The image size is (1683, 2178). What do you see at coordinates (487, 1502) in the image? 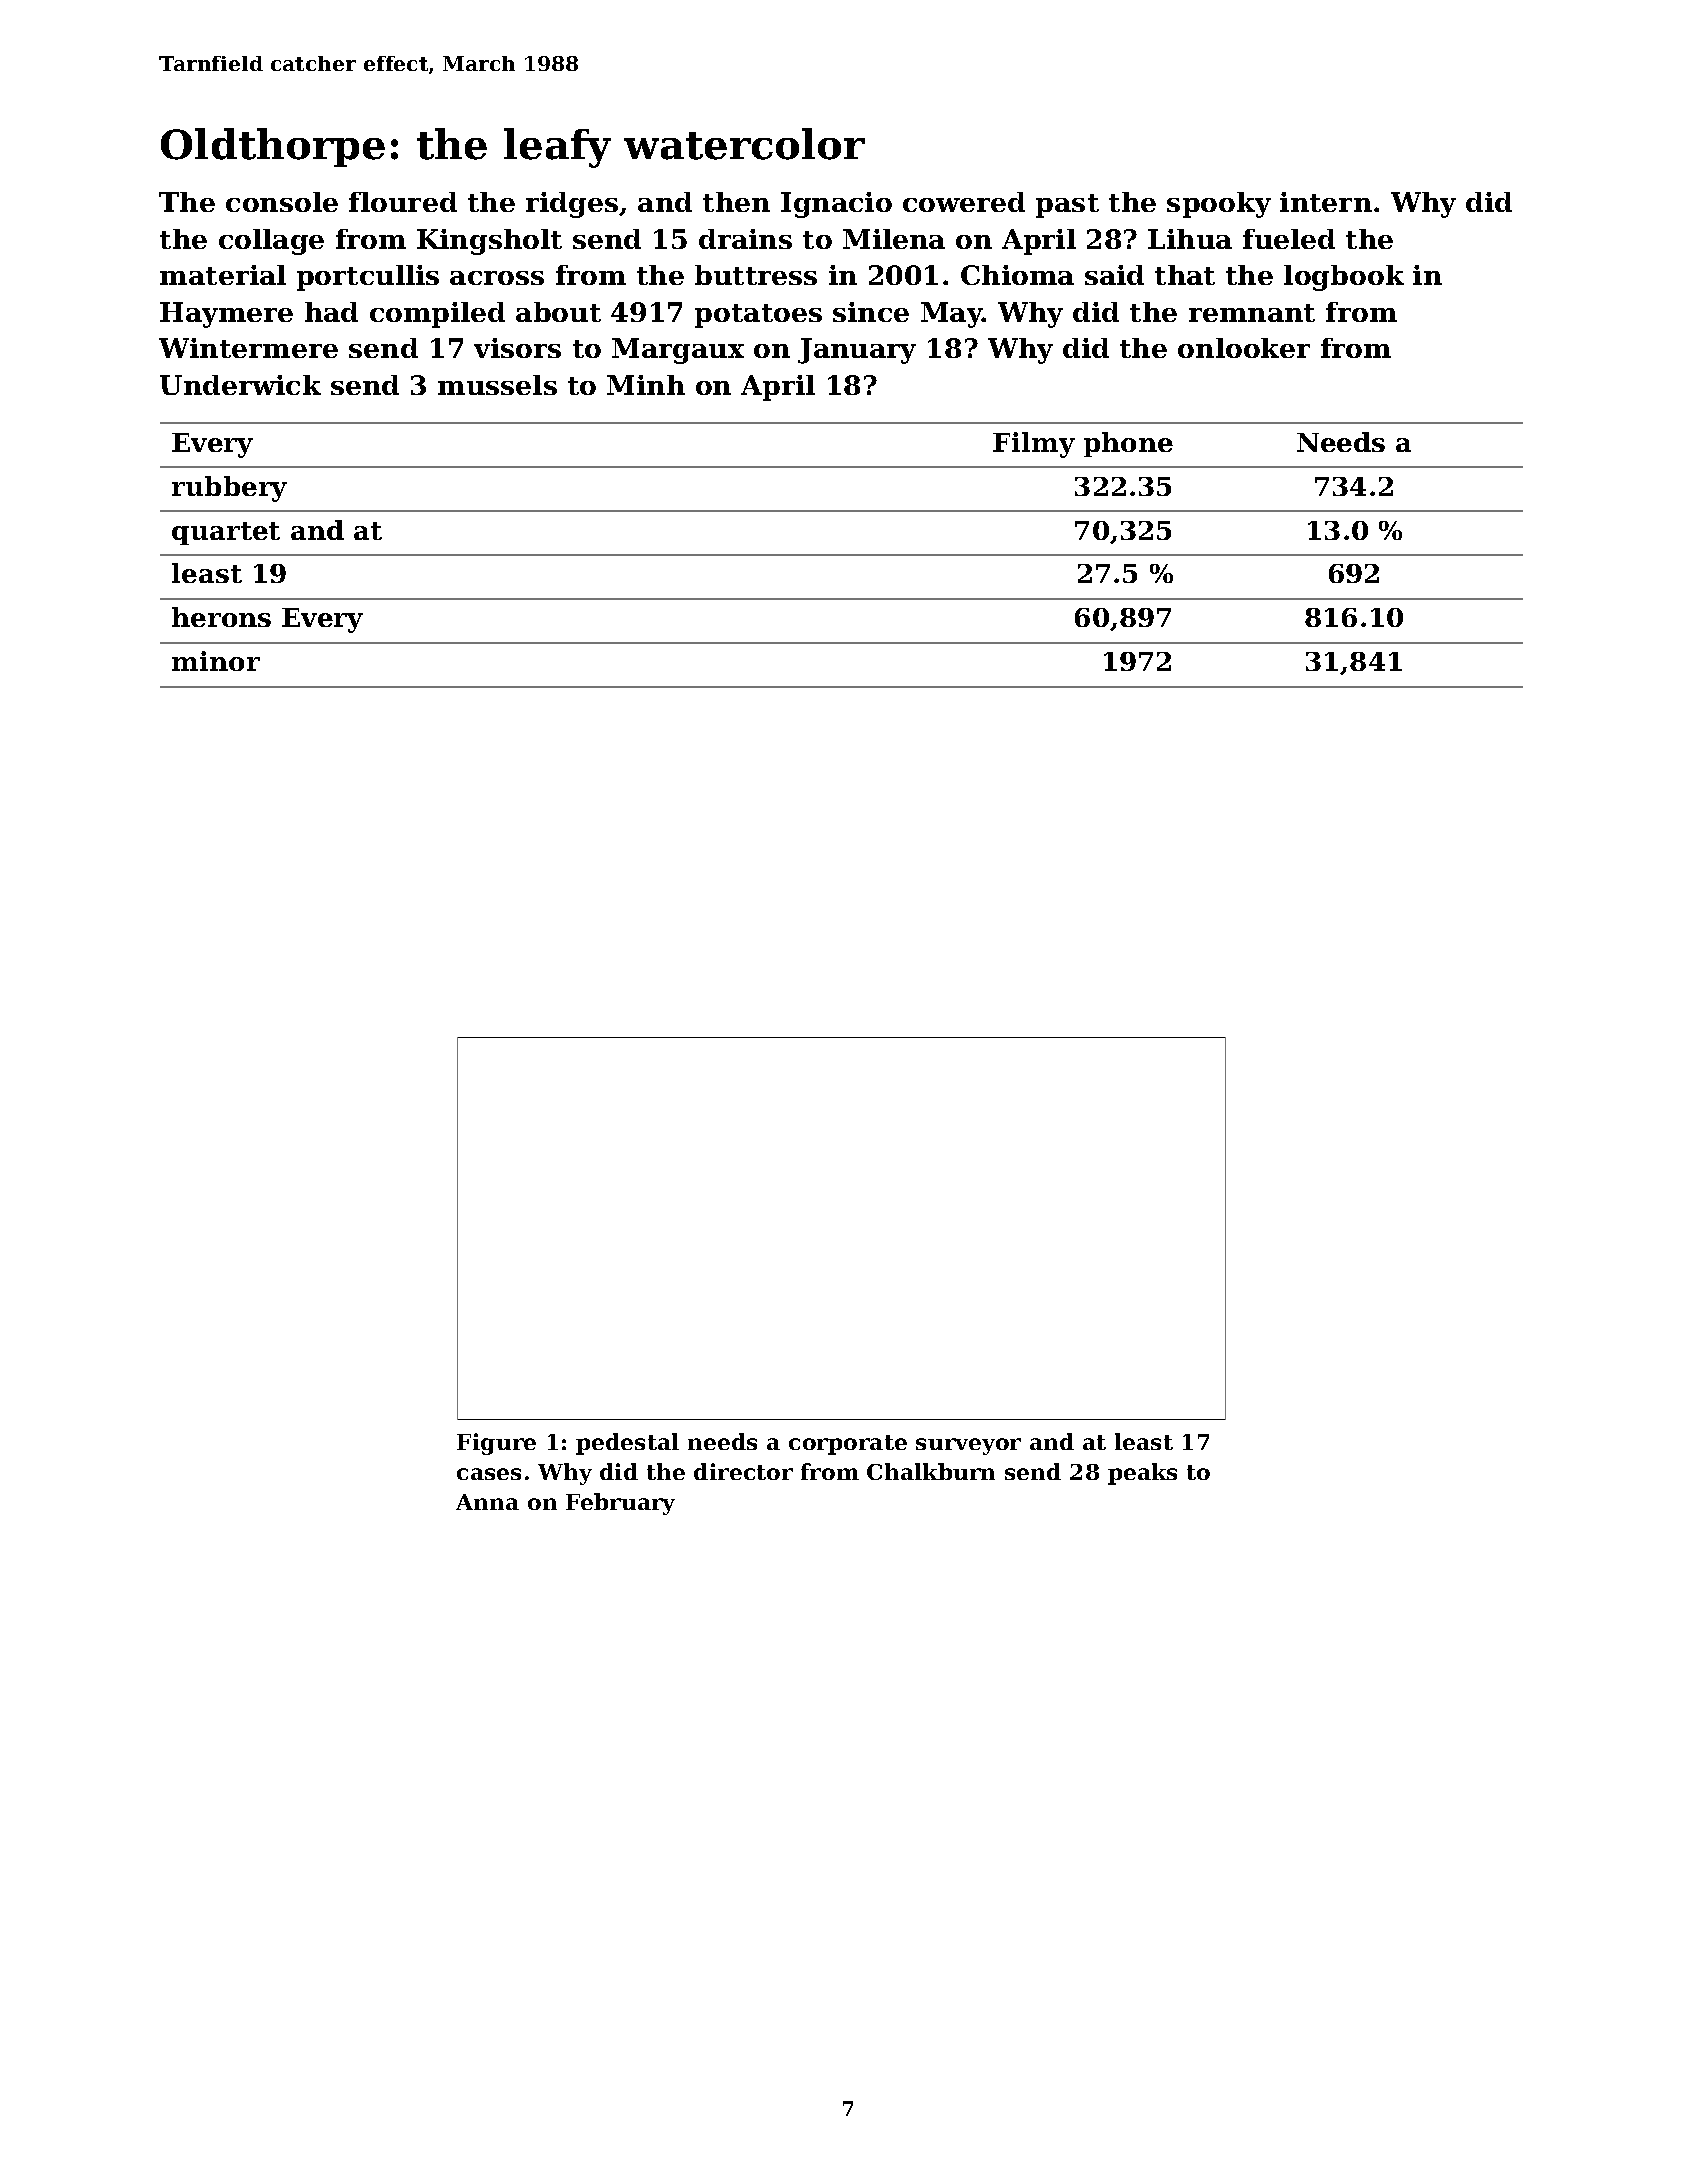
I see `Anna` at bounding box center [487, 1502].
